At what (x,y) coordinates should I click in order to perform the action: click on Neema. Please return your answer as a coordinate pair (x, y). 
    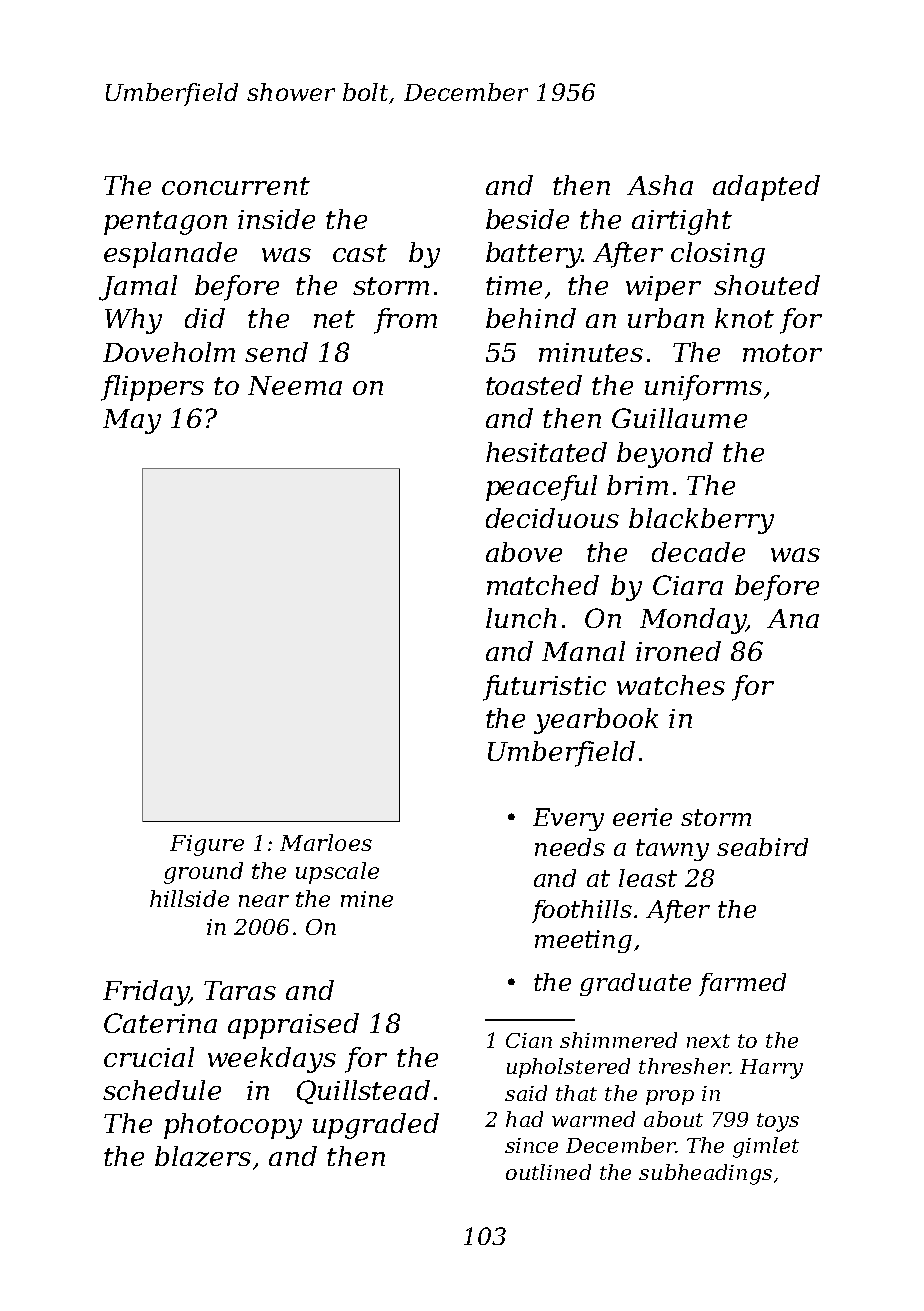
    Looking at the image, I should click on (295, 385).
